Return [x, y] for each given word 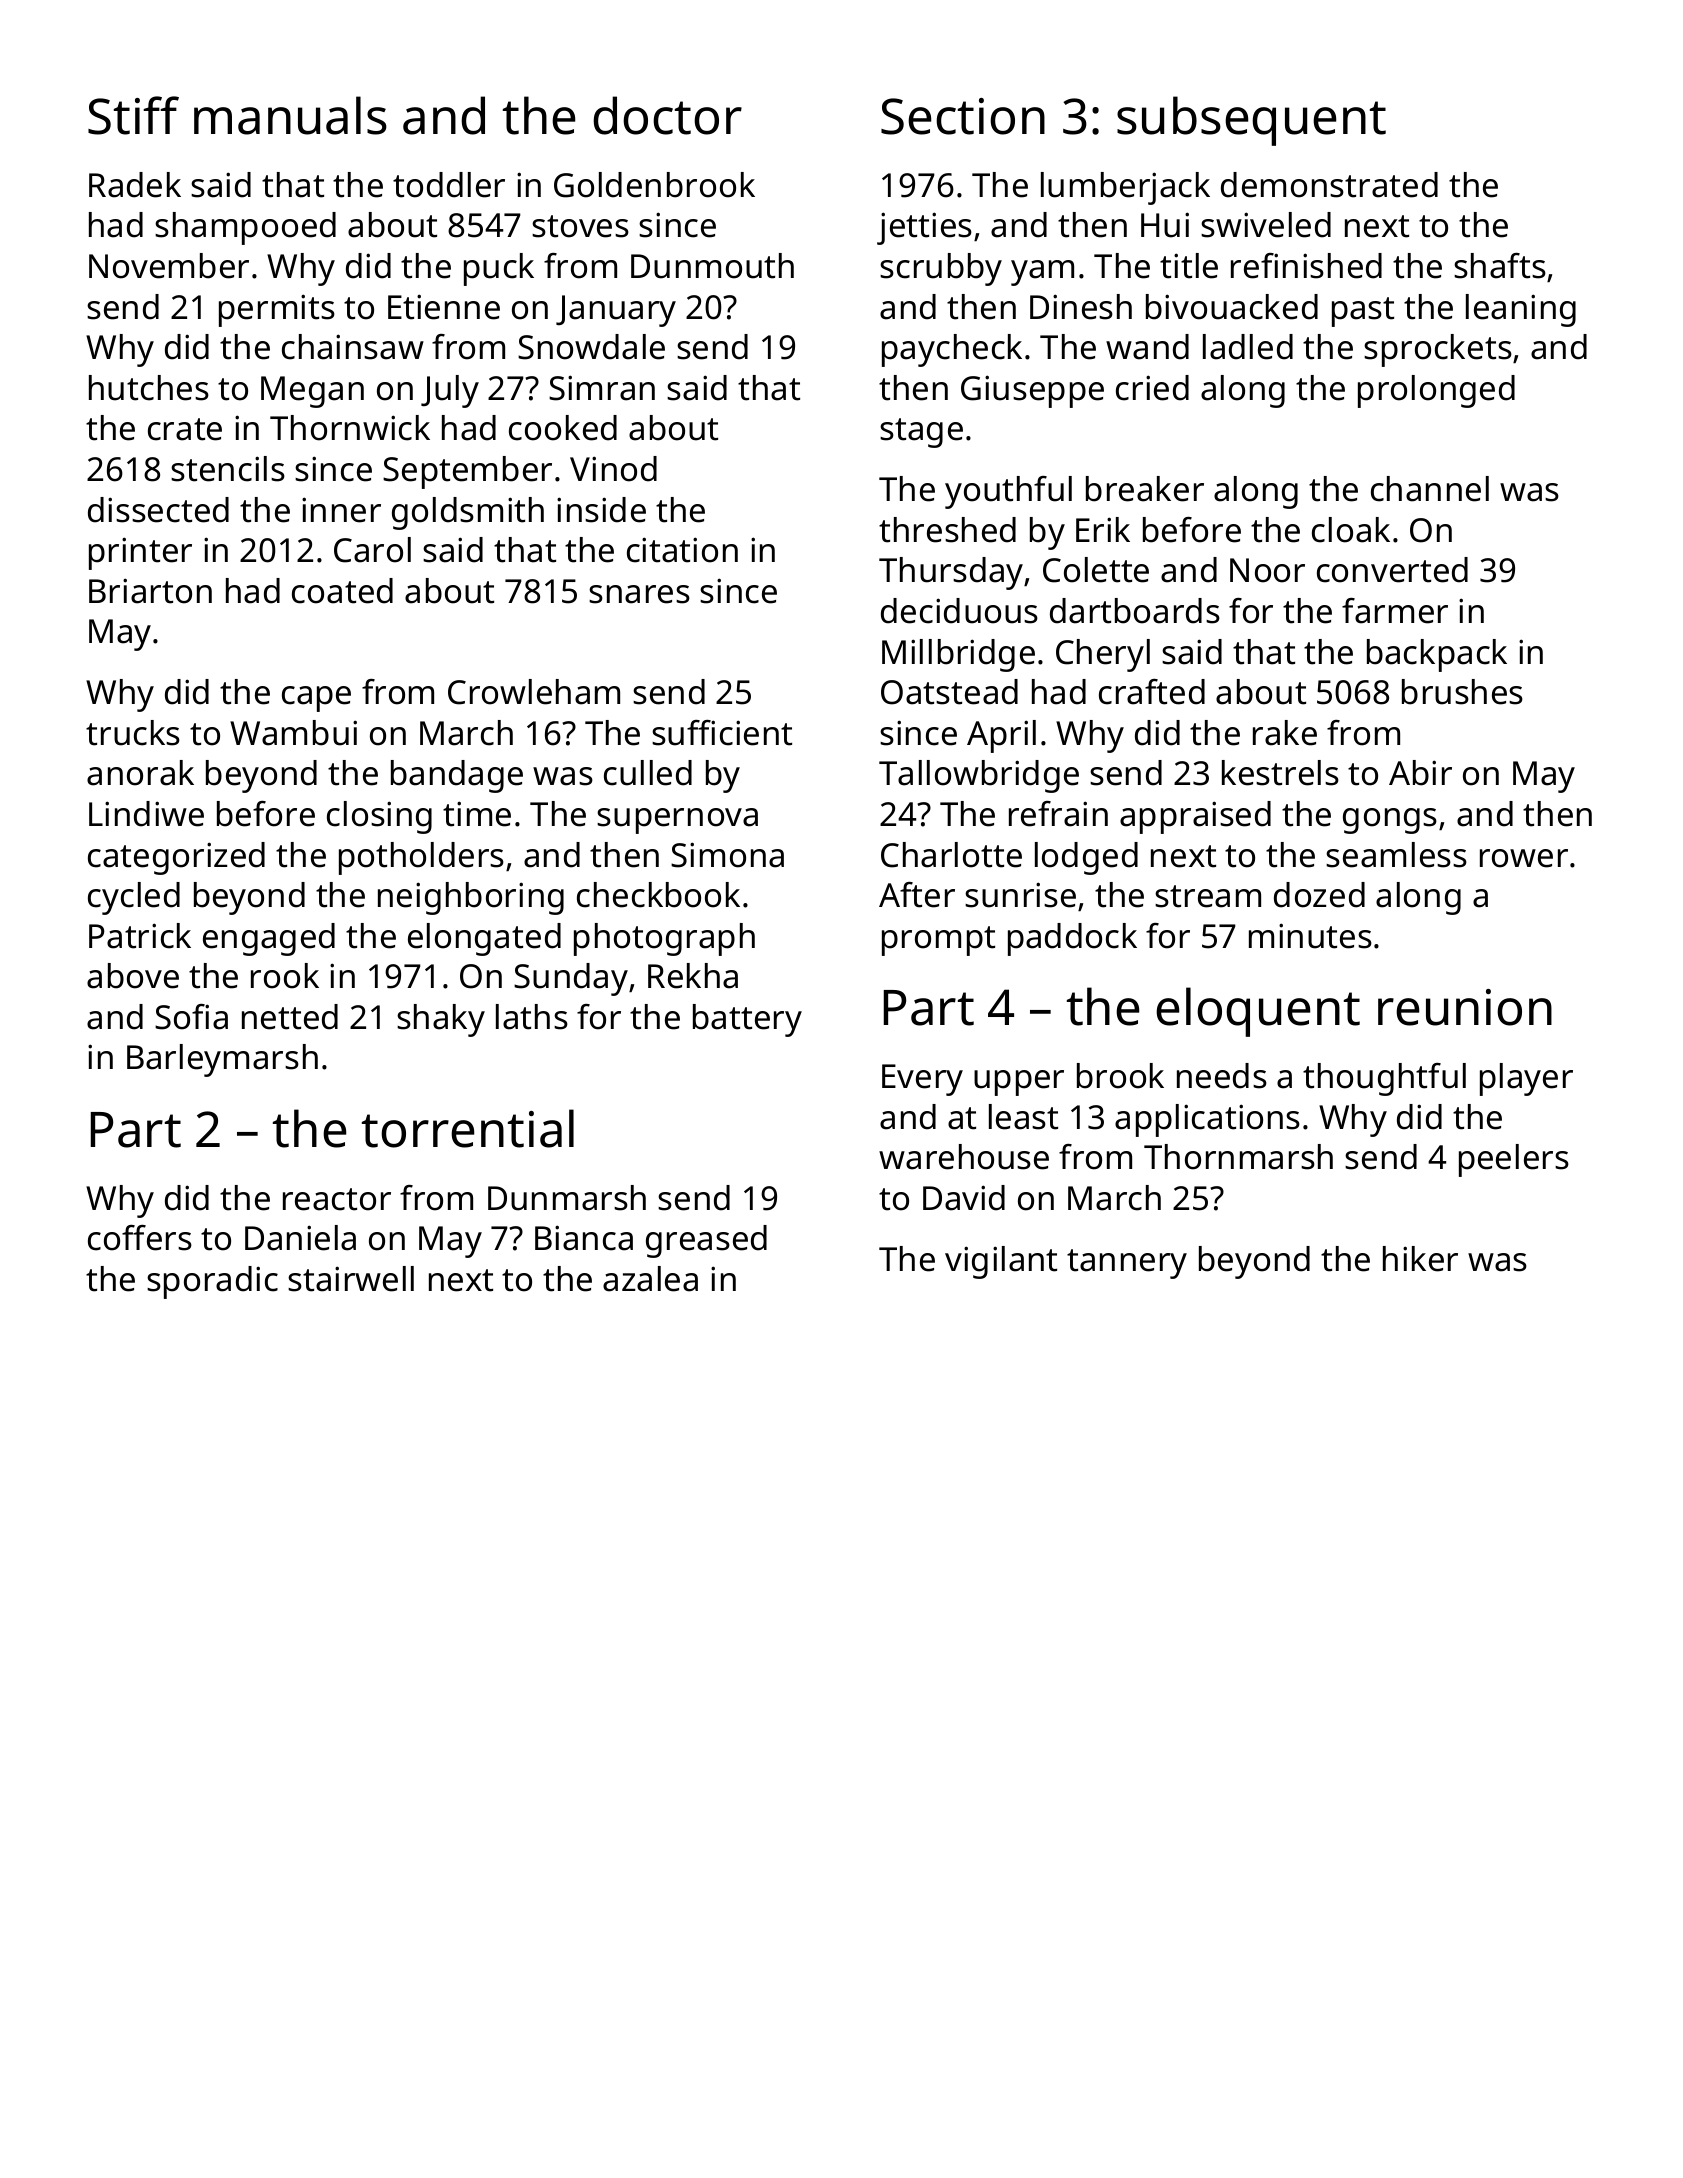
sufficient [722, 733]
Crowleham [534, 692]
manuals [290, 115]
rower [1524, 858]
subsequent [1251, 121]
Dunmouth [712, 266]
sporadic [212, 1282]
